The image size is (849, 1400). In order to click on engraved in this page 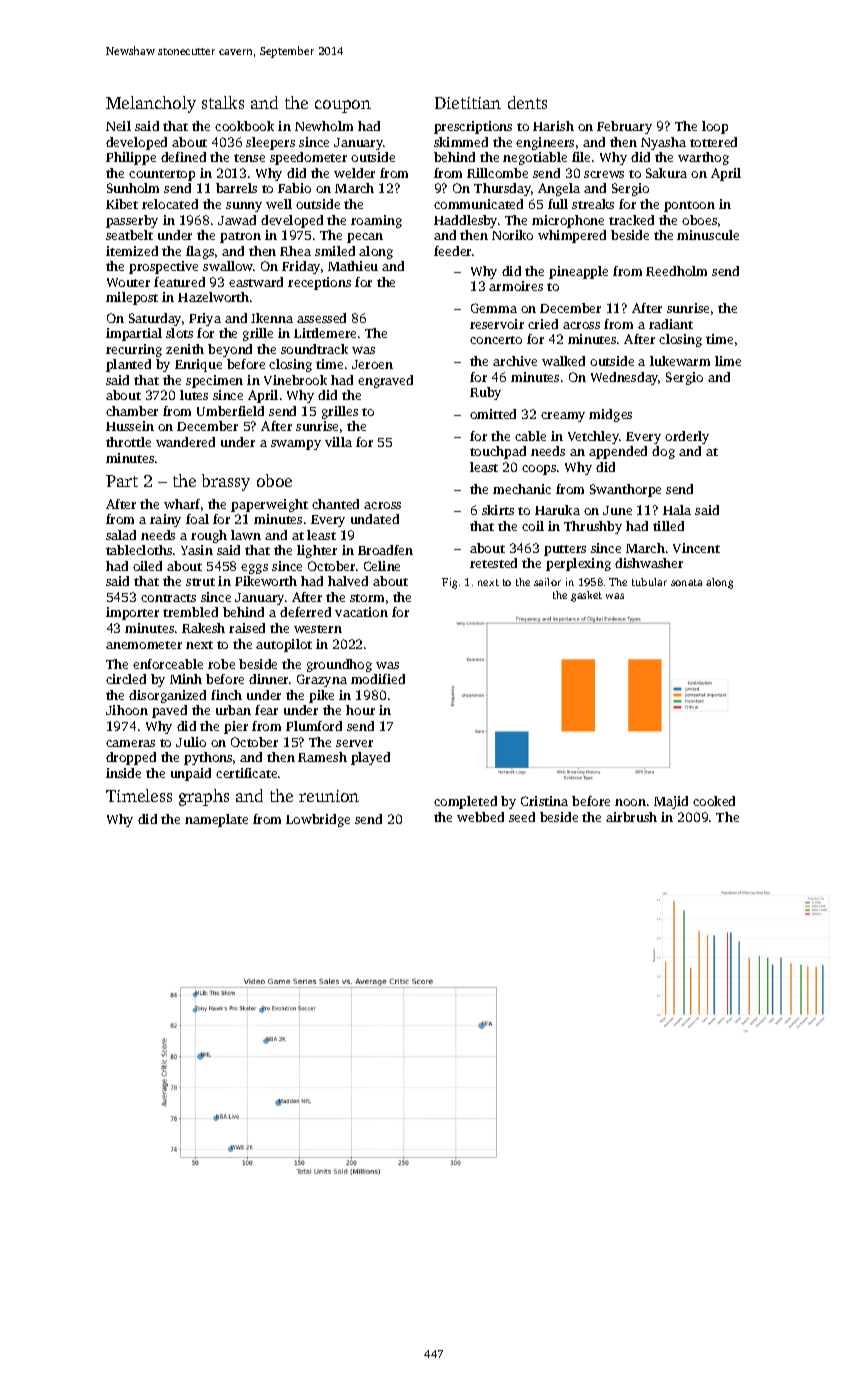, I will do `click(385, 381)`.
